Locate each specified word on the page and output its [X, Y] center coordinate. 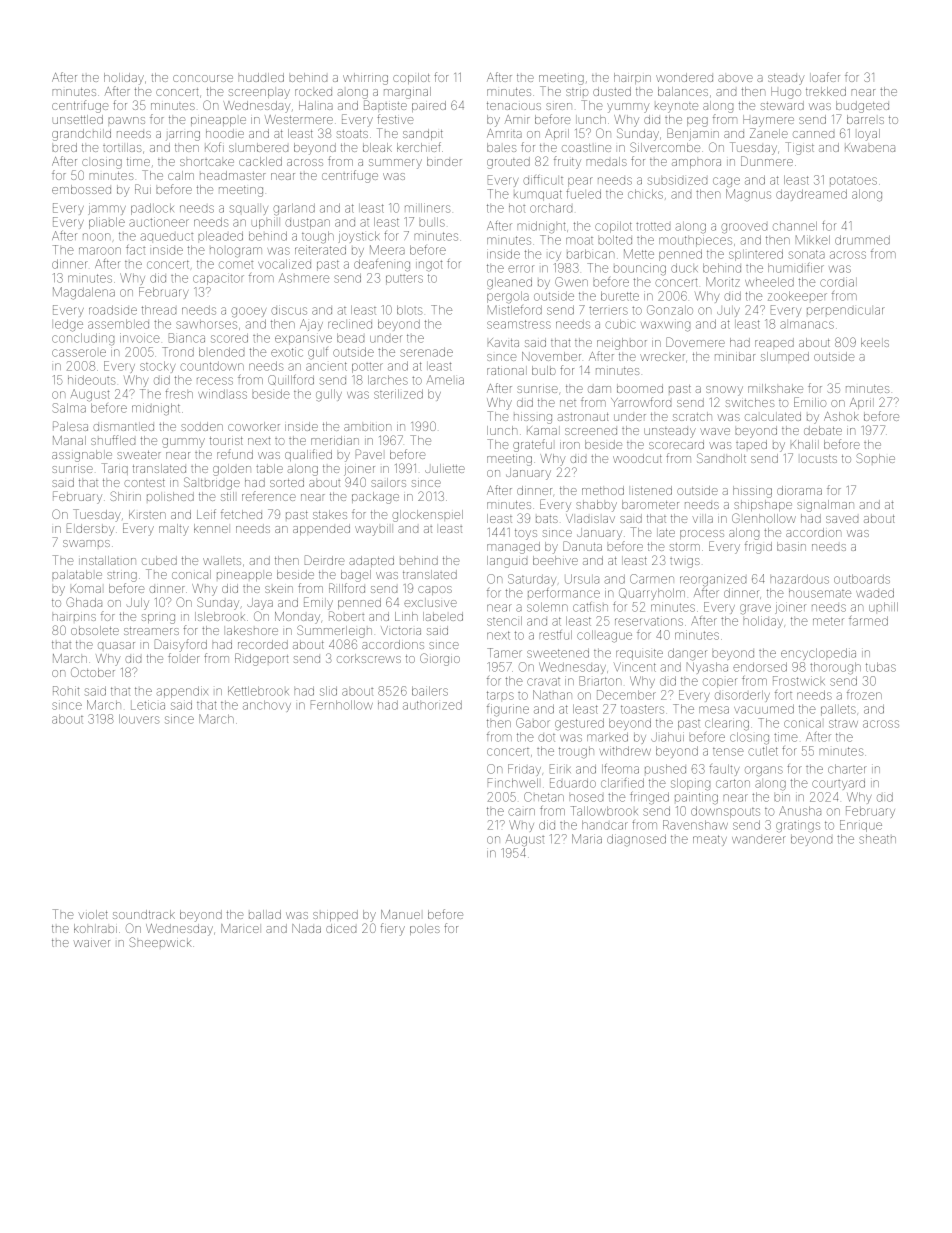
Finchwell [513, 783]
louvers [139, 719]
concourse [203, 78]
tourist [226, 441]
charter [847, 769]
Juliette [445, 468]
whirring [365, 79]
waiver [92, 943]
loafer [825, 77]
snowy [724, 391]
